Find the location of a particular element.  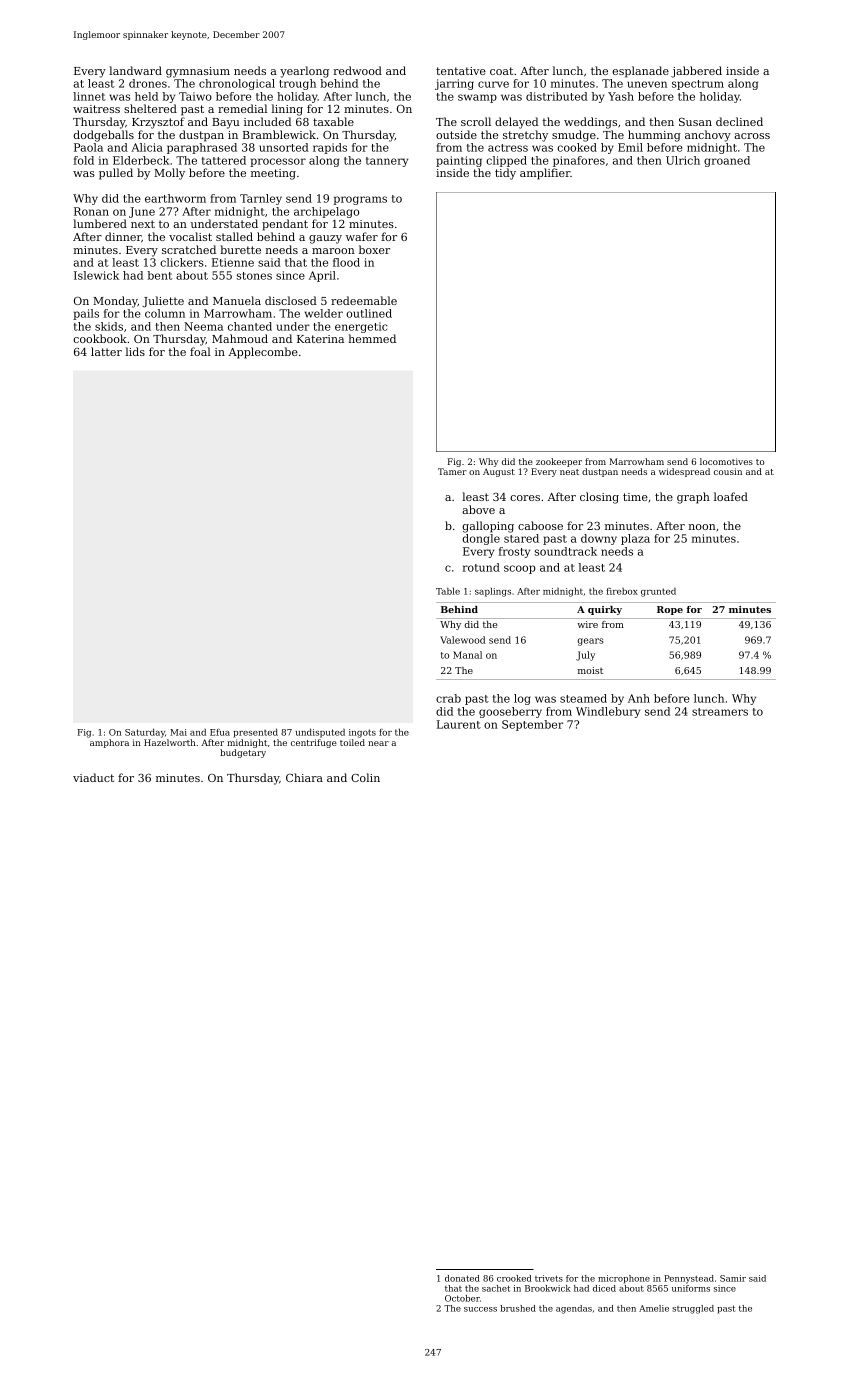

September is located at coordinates (532, 725).
